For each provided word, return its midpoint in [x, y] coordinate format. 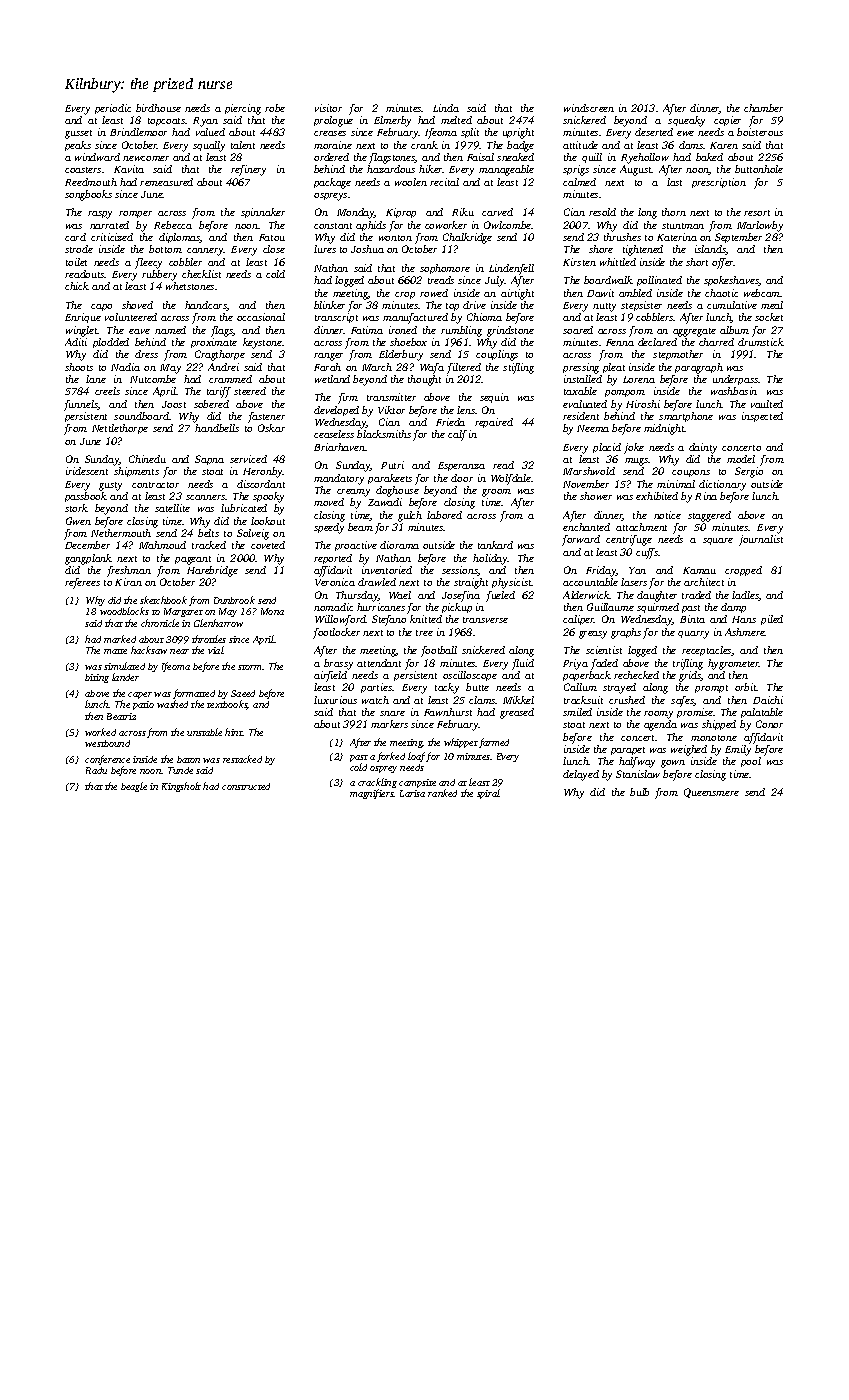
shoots [79, 367]
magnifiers [372, 794]
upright [518, 133]
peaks [78, 146]
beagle [134, 787]
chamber [763, 108]
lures [325, 249]
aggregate [694, 332]
